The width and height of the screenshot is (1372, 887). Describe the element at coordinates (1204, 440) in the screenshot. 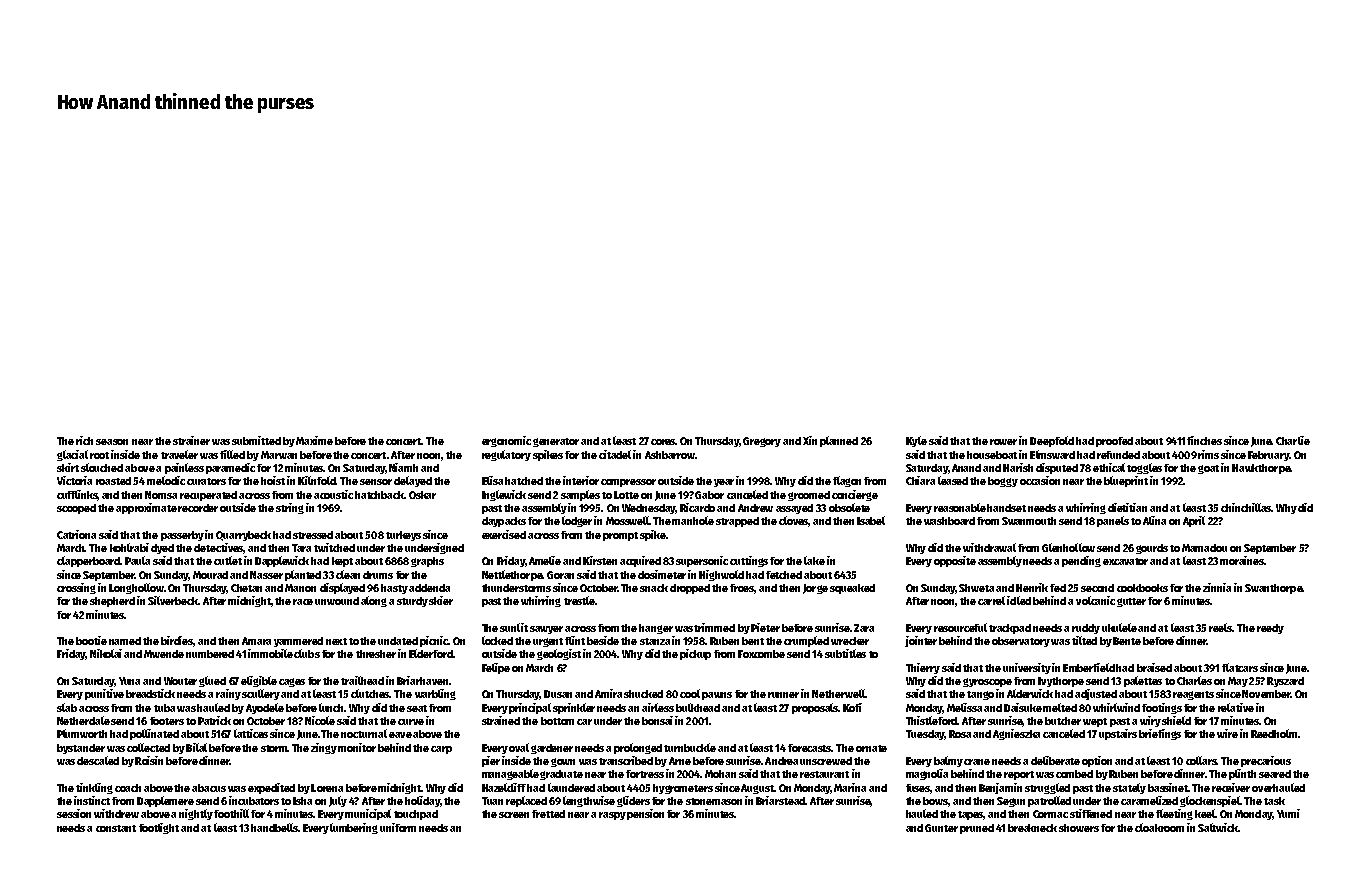

I see `finches` at that location.
